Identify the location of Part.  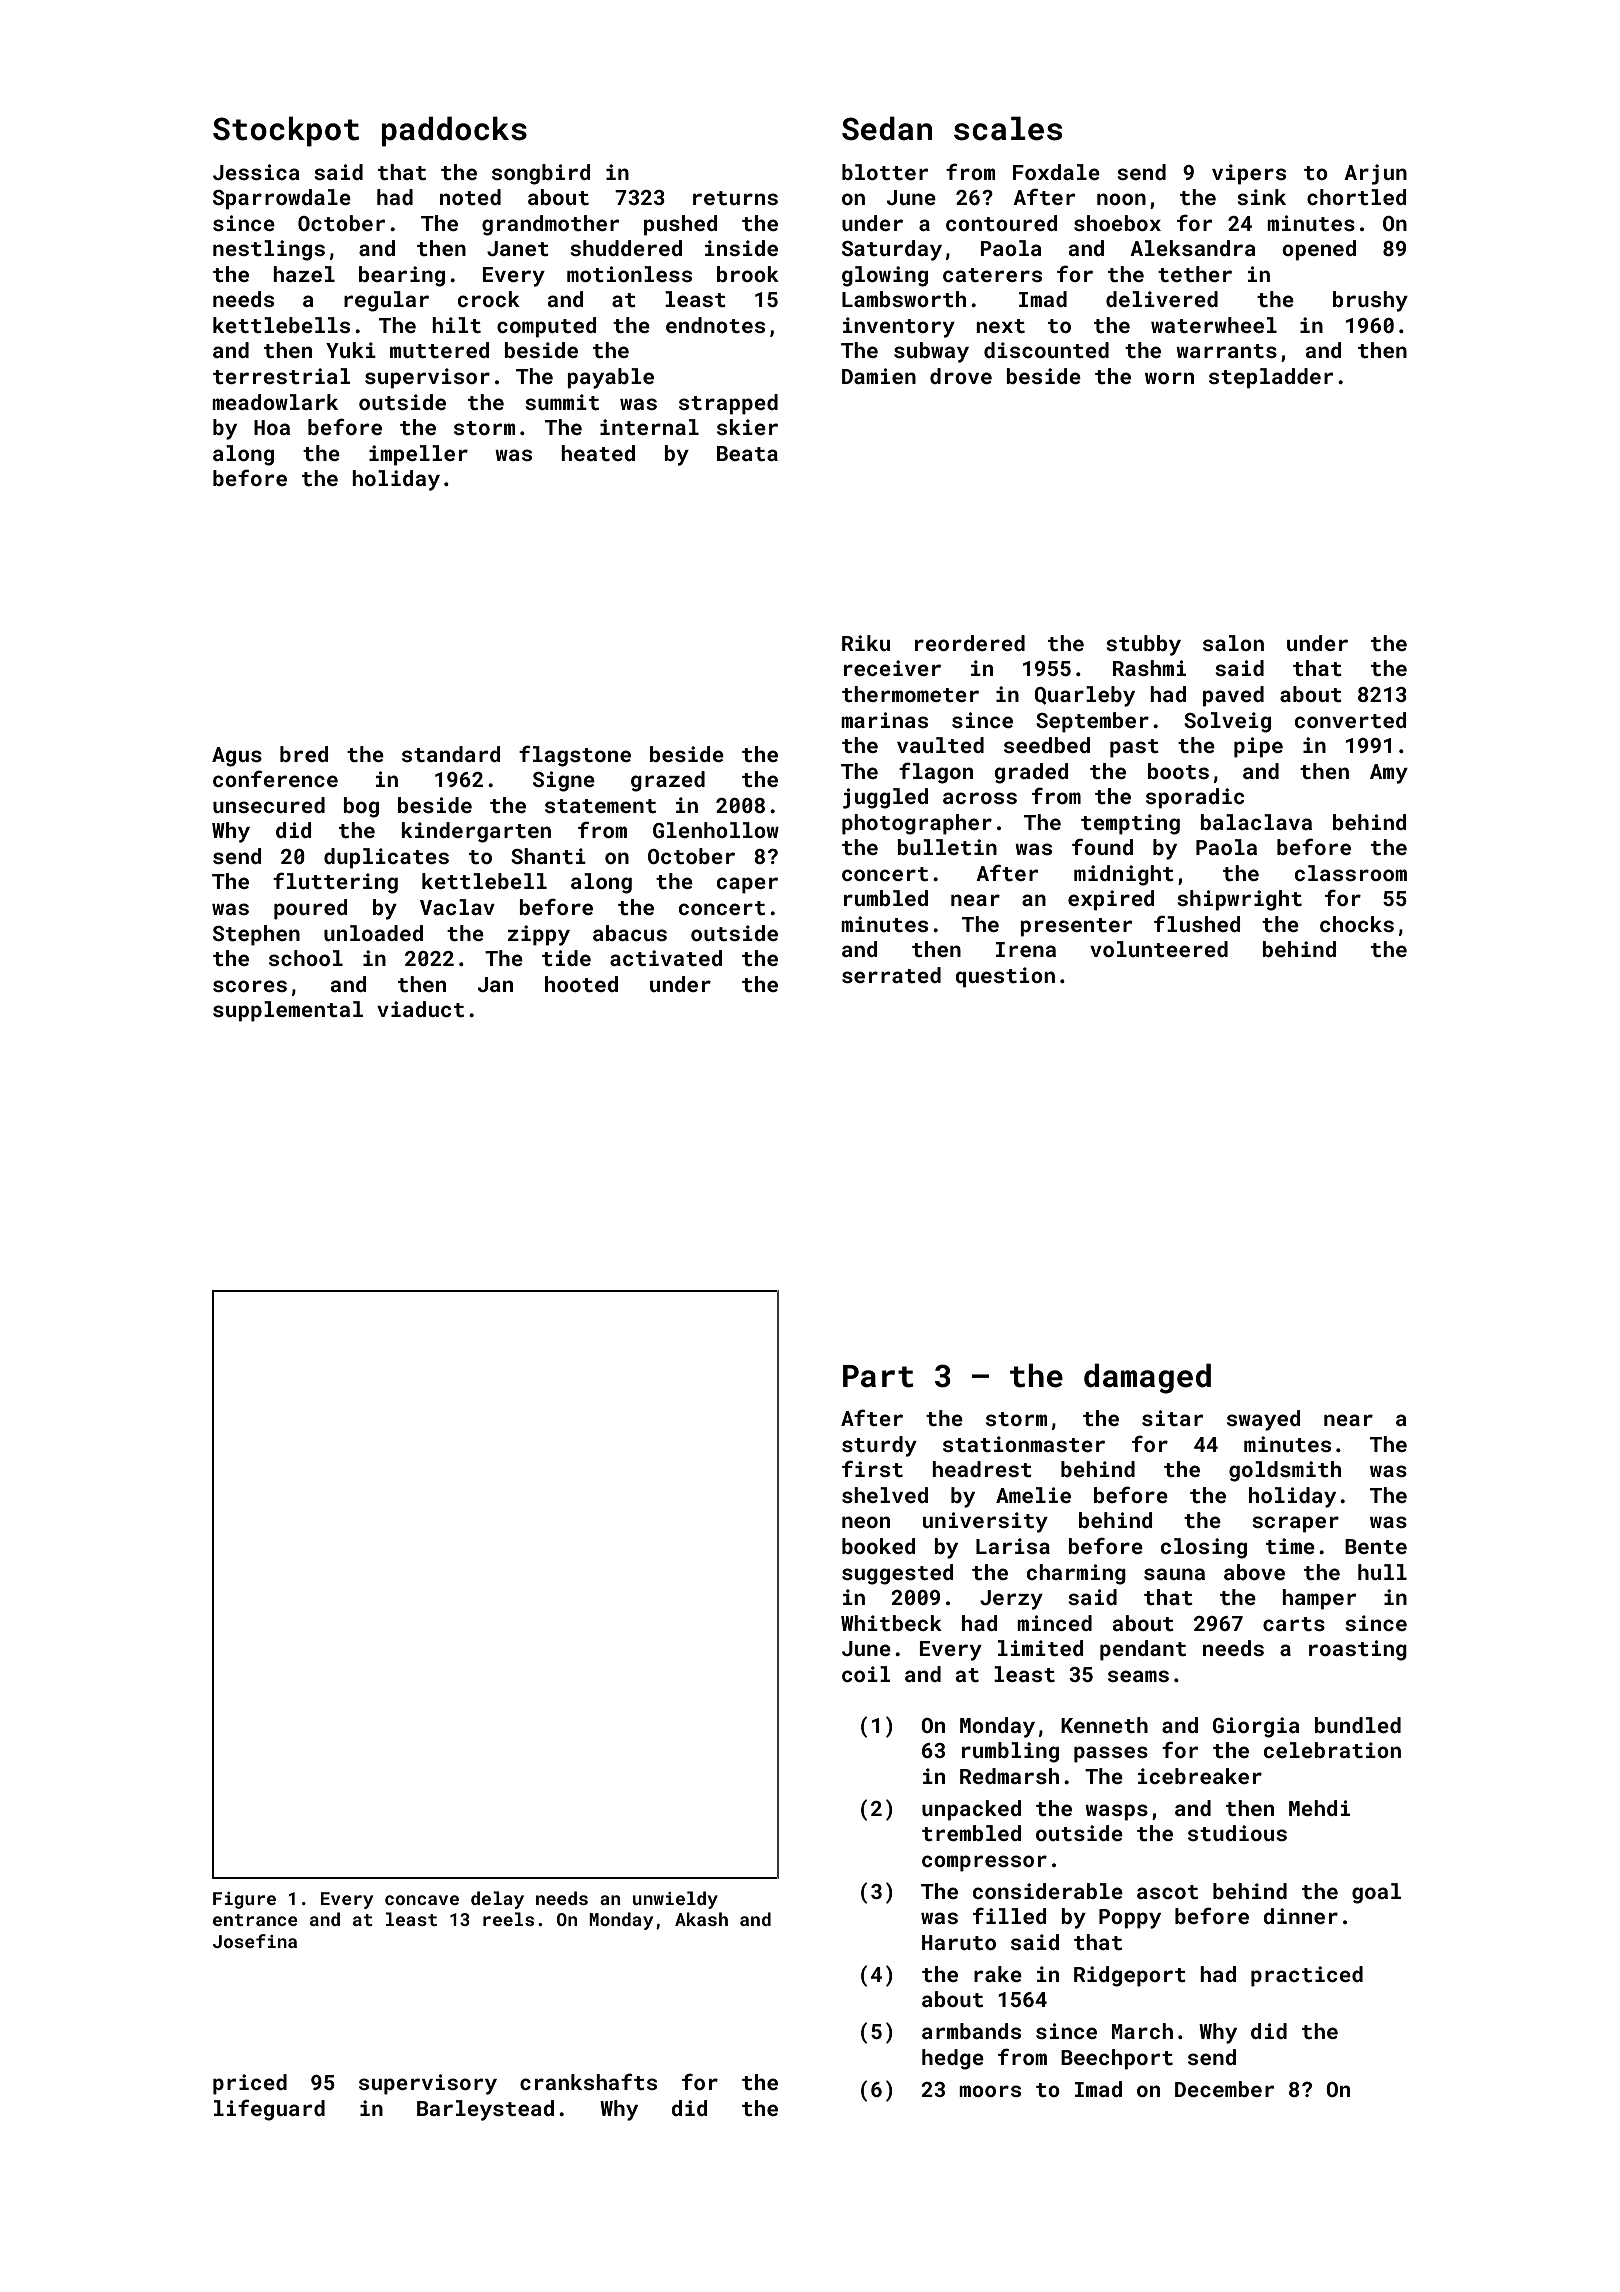
(878, 1376).
